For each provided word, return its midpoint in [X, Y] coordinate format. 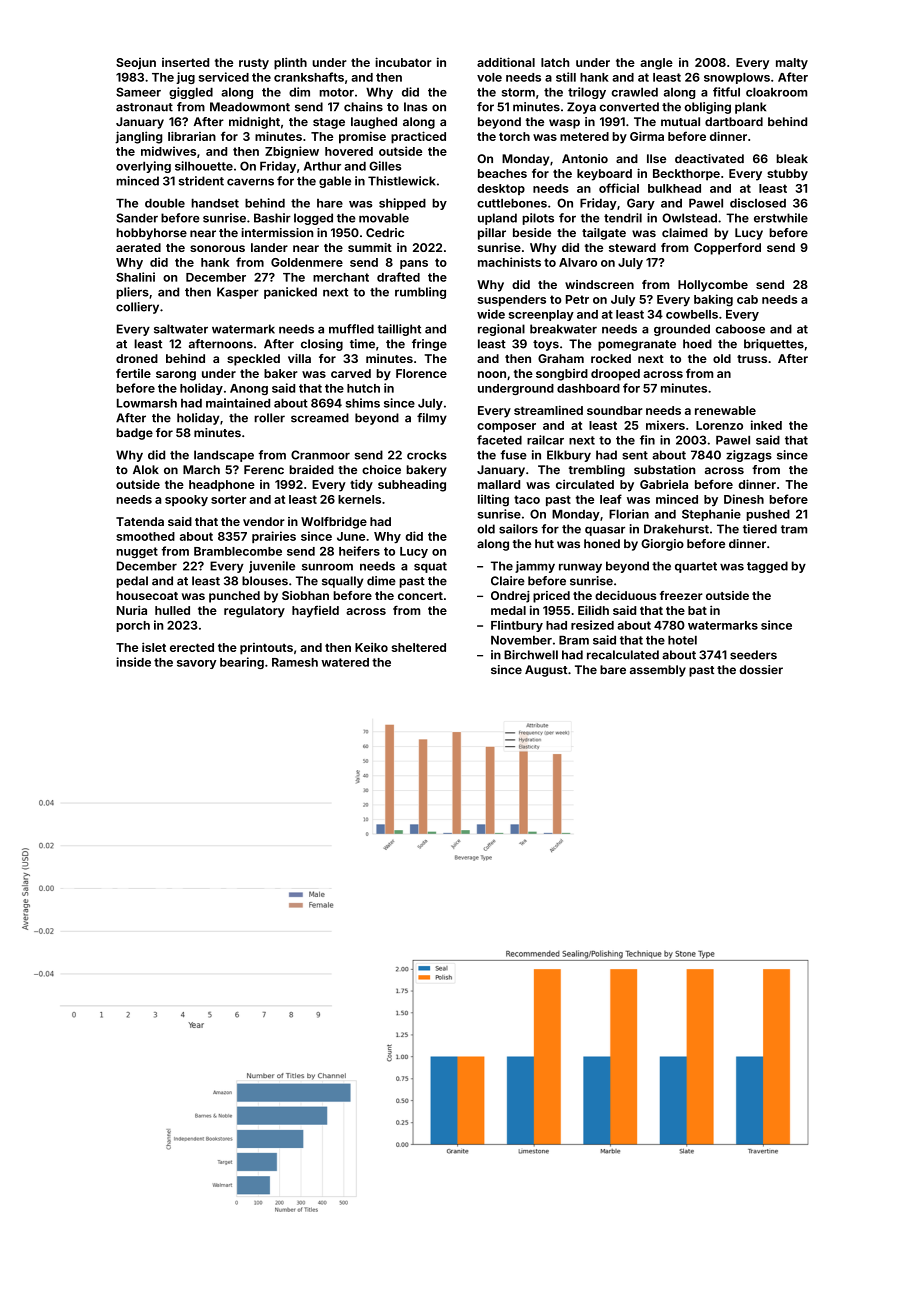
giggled [191, 93]
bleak [792, 158]
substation [664, 469]
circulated [585, 484]
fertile [133, 373]
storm [518, 92]
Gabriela [664, 484]
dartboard [734, 121]
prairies [274, 537]
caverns [250, 182]
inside [133, 662]
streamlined [548, 410]
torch [514, 136]
